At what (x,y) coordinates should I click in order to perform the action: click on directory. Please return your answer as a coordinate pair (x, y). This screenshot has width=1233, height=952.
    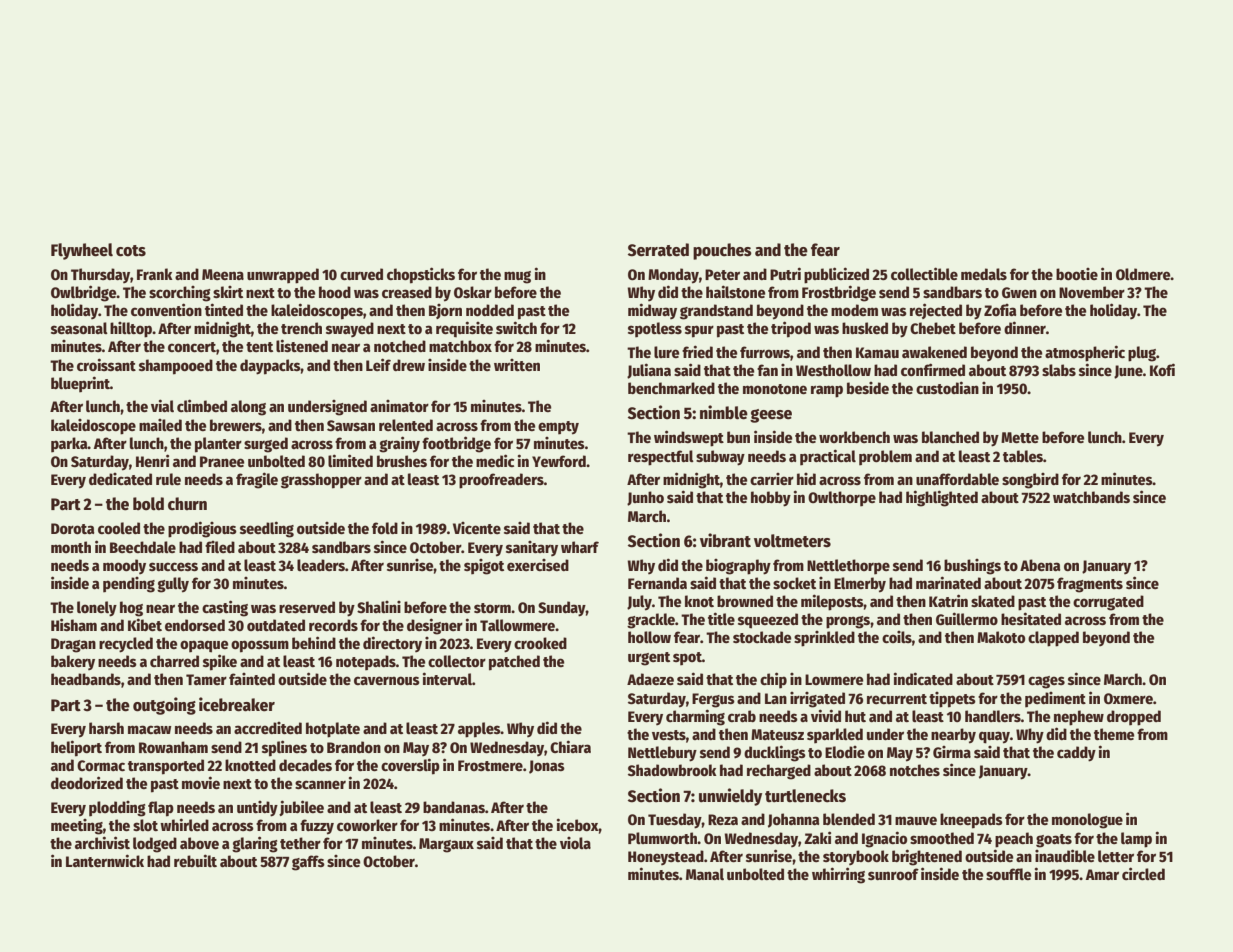
    Looking at the image, I should click on (392, 644).
